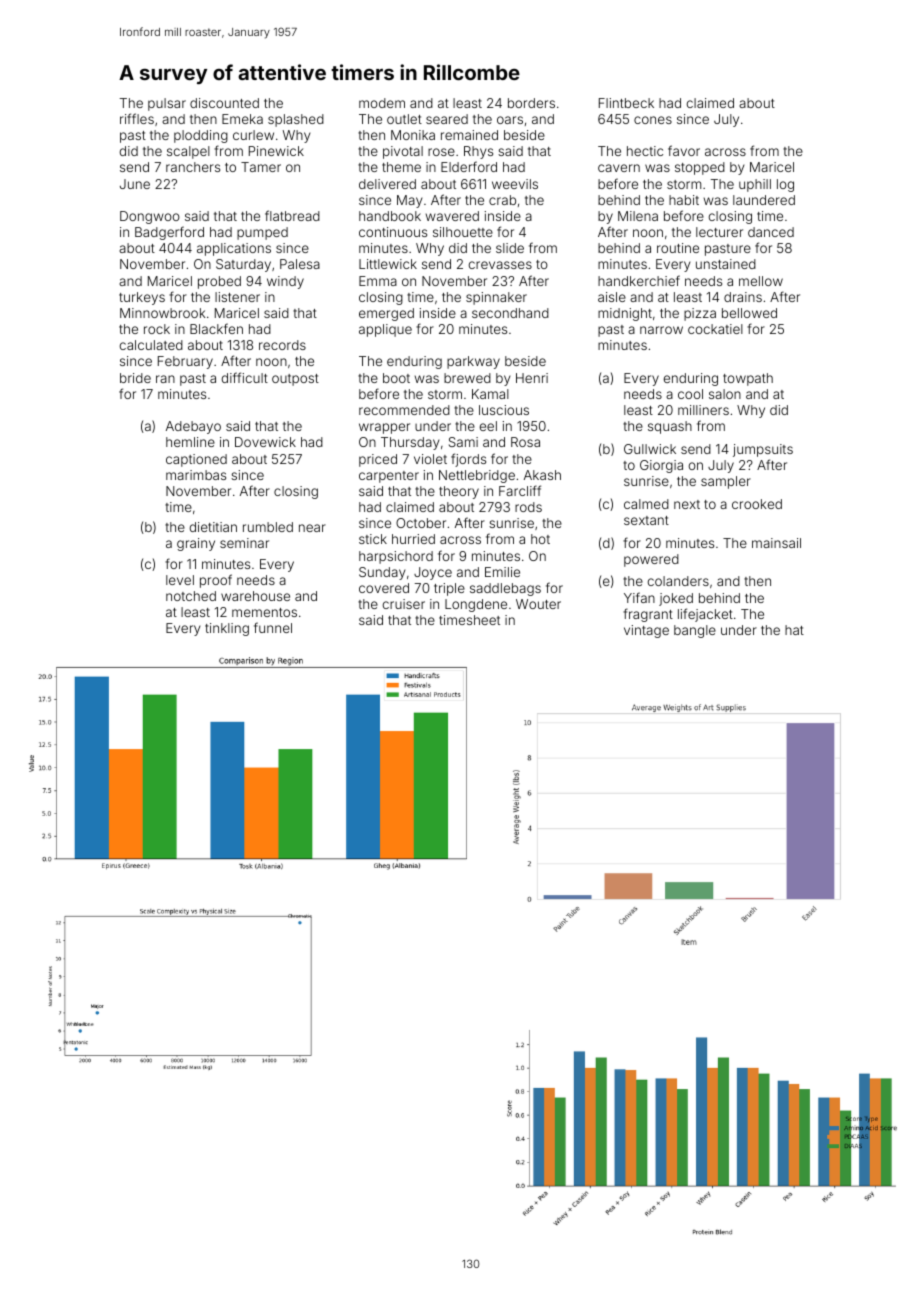  Describe the element at coordinates (403, 152) in the screenshot. I see `pivotal` at that location.
